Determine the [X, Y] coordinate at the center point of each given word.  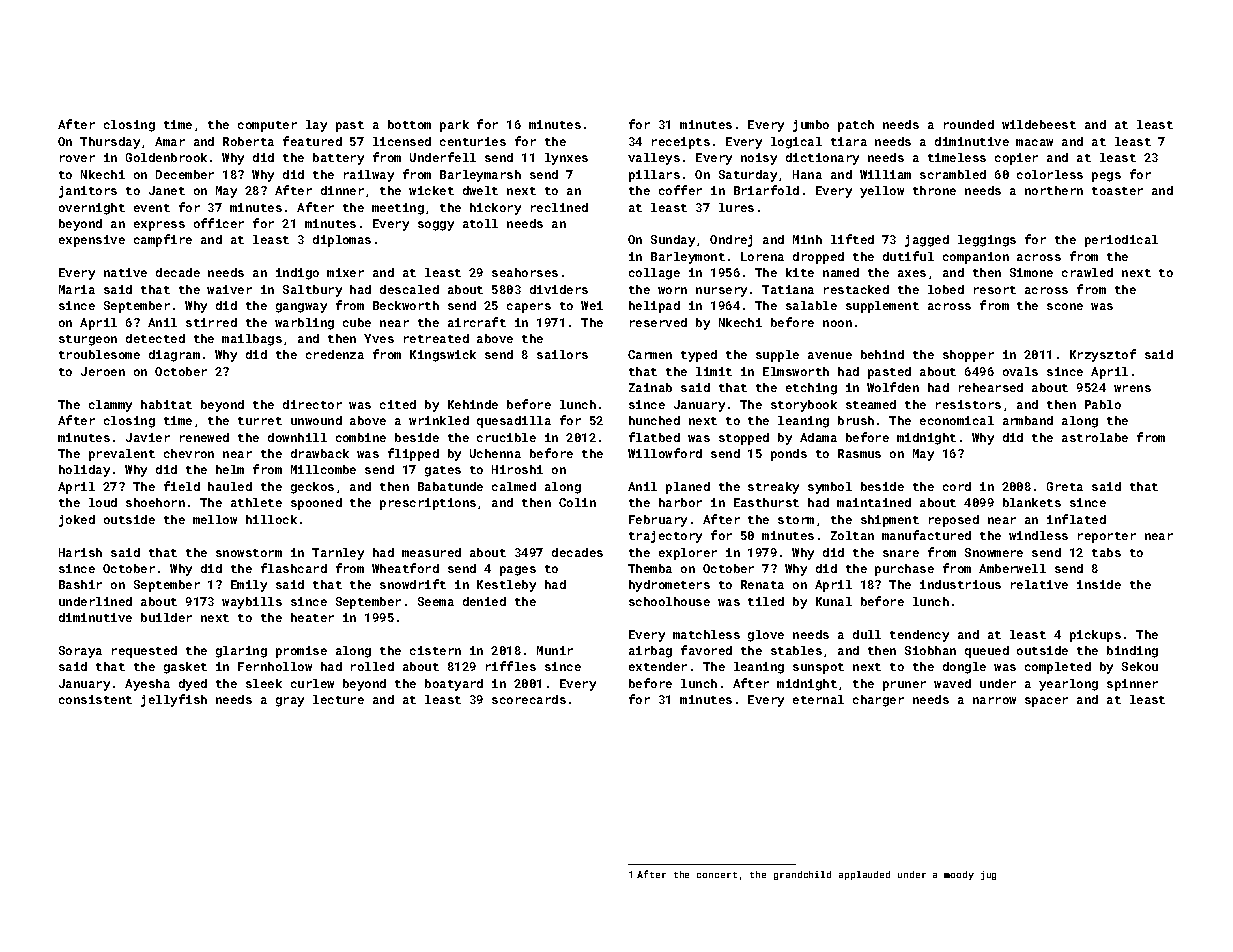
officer [219, 223]
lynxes [566, 159]
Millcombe [323, 469]
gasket [185, 668]
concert [717, 875]
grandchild [802, 875]
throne [934, 190]
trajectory [665, 537]
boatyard [454, 685]
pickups [1095, 636]
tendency [919, 636]
